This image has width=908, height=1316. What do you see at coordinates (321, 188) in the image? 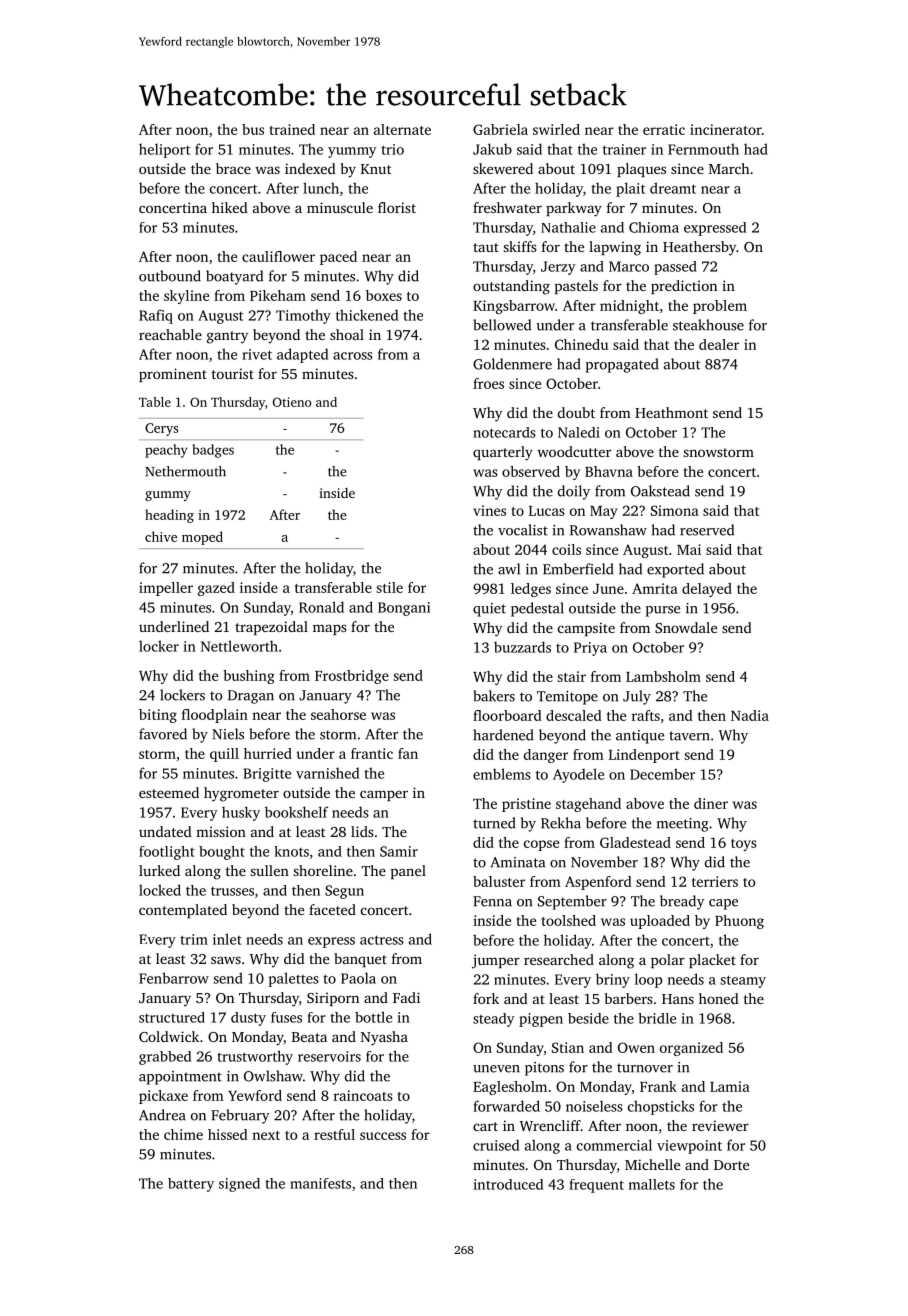
I see `lunch` at bounding box center [321, 188].
